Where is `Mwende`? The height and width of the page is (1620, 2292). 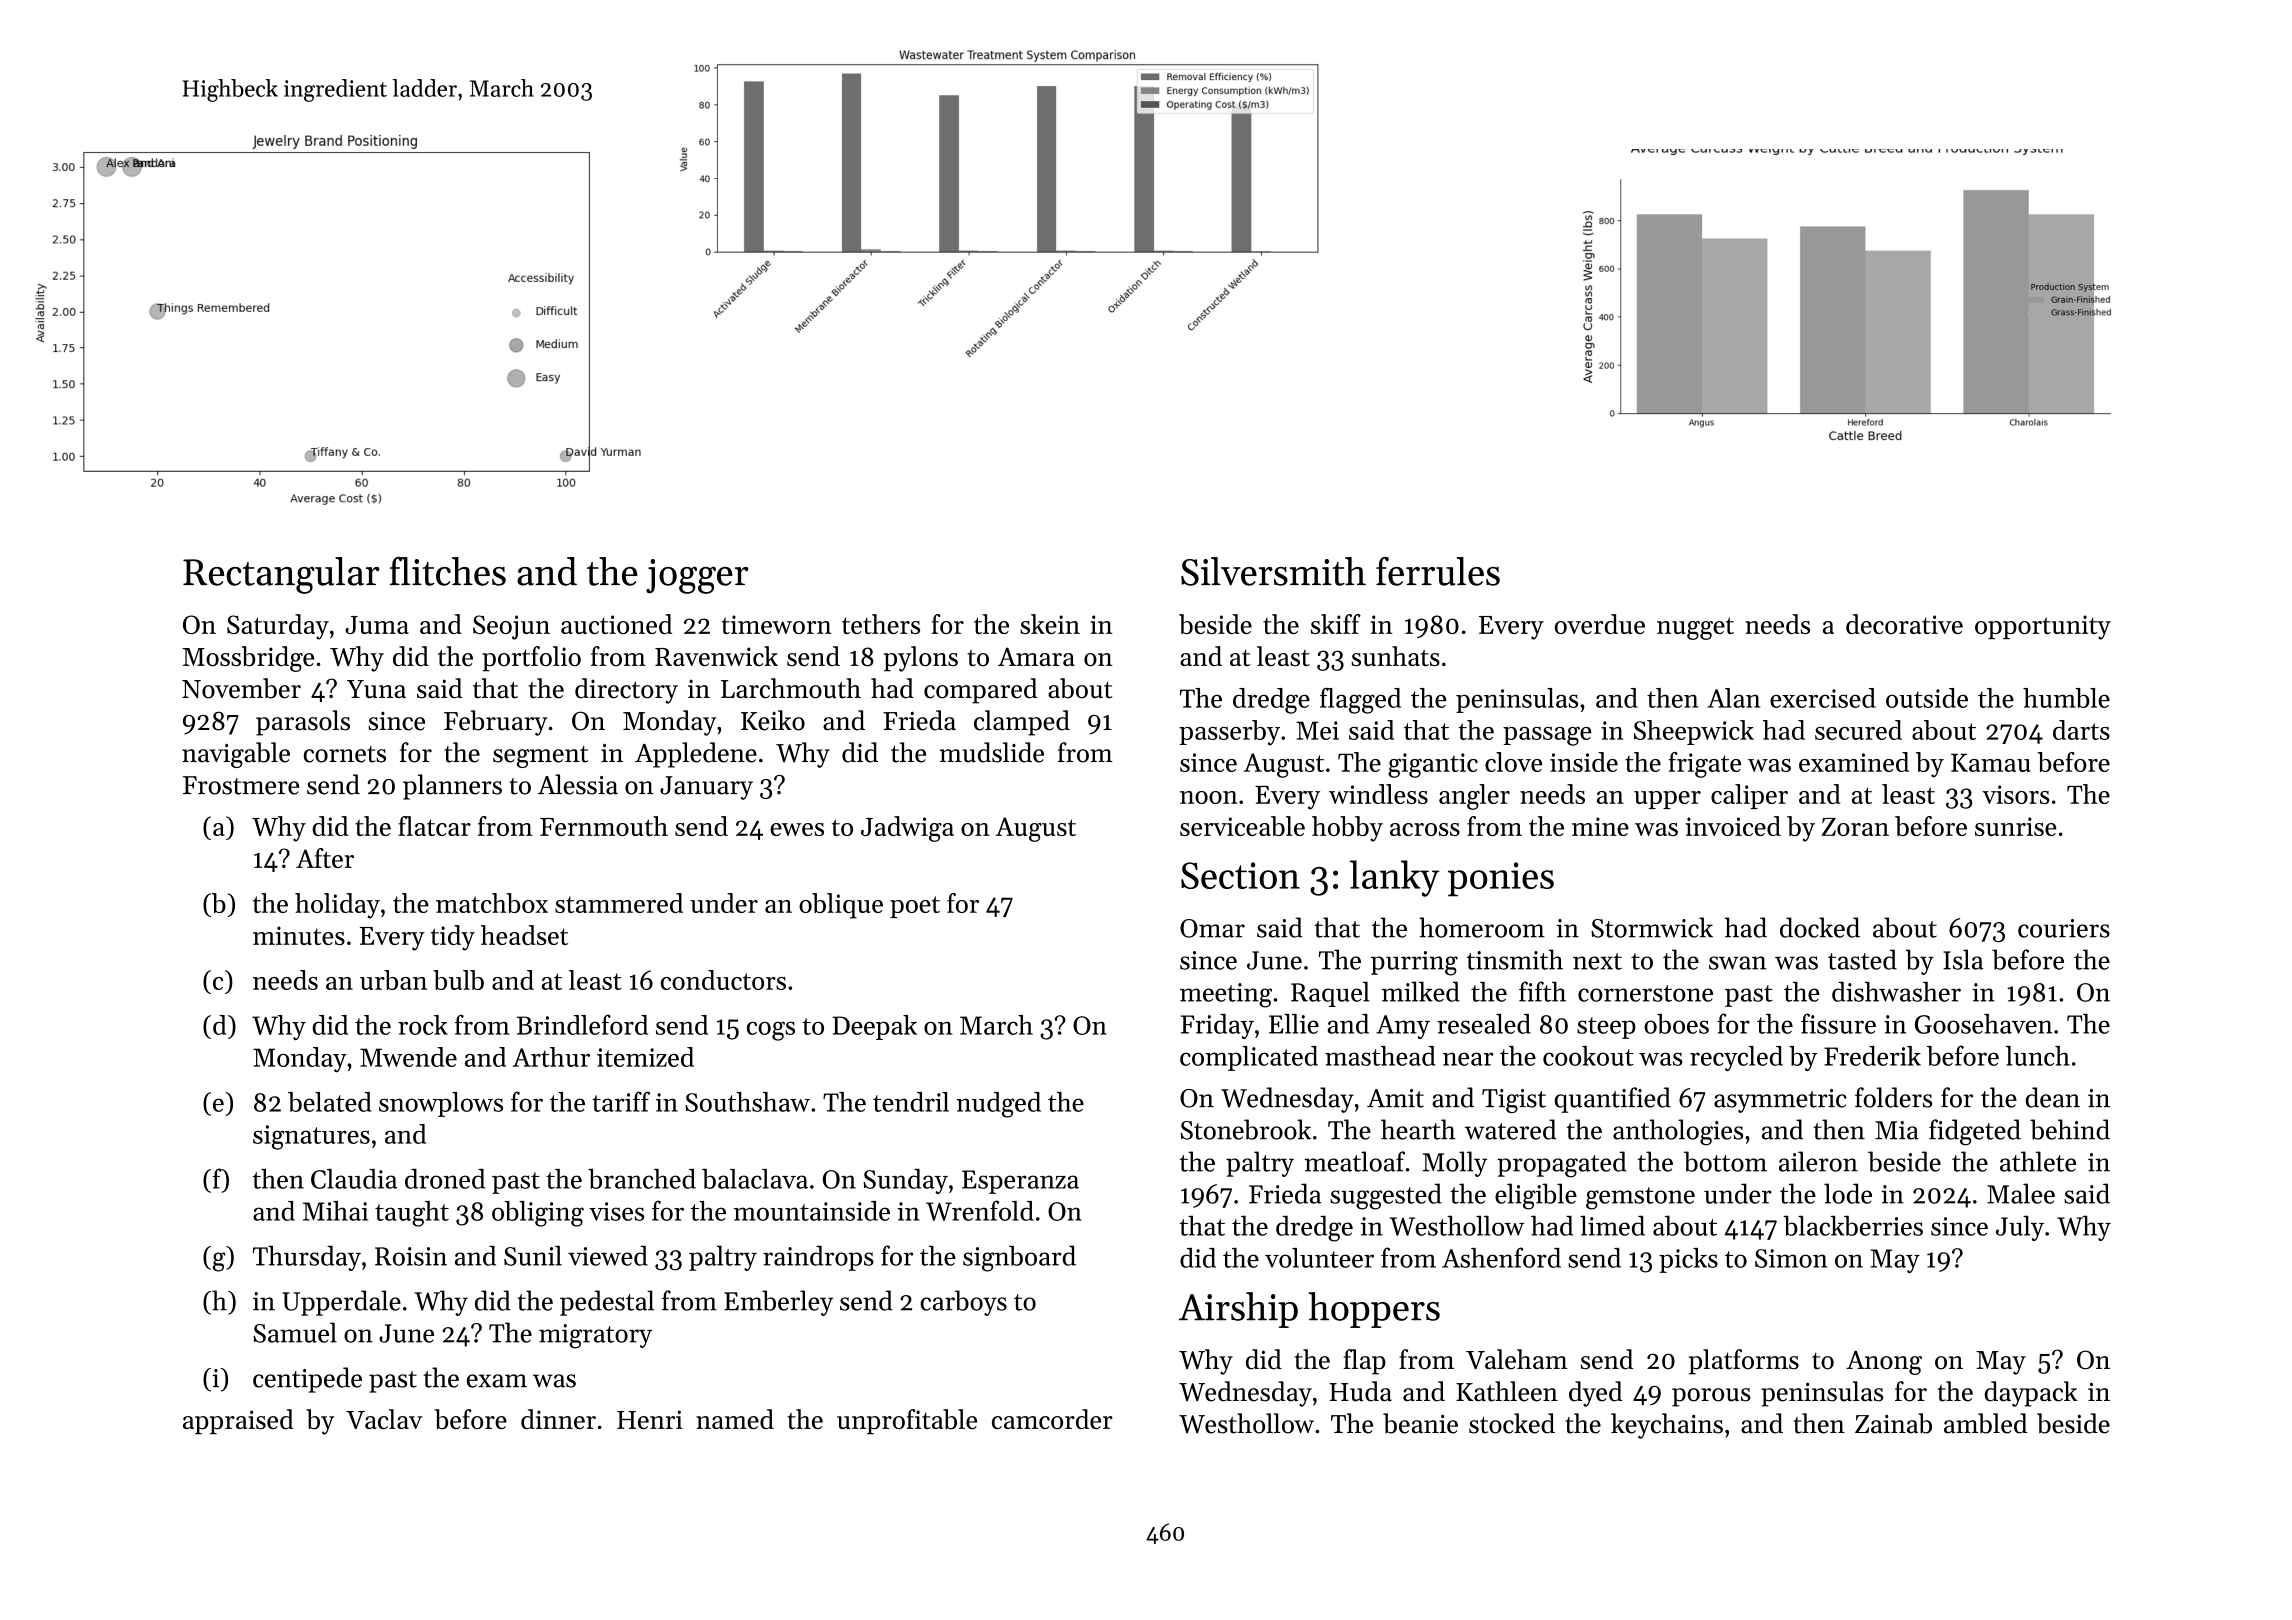
Mwende is located at coordinates (408, 1057).
